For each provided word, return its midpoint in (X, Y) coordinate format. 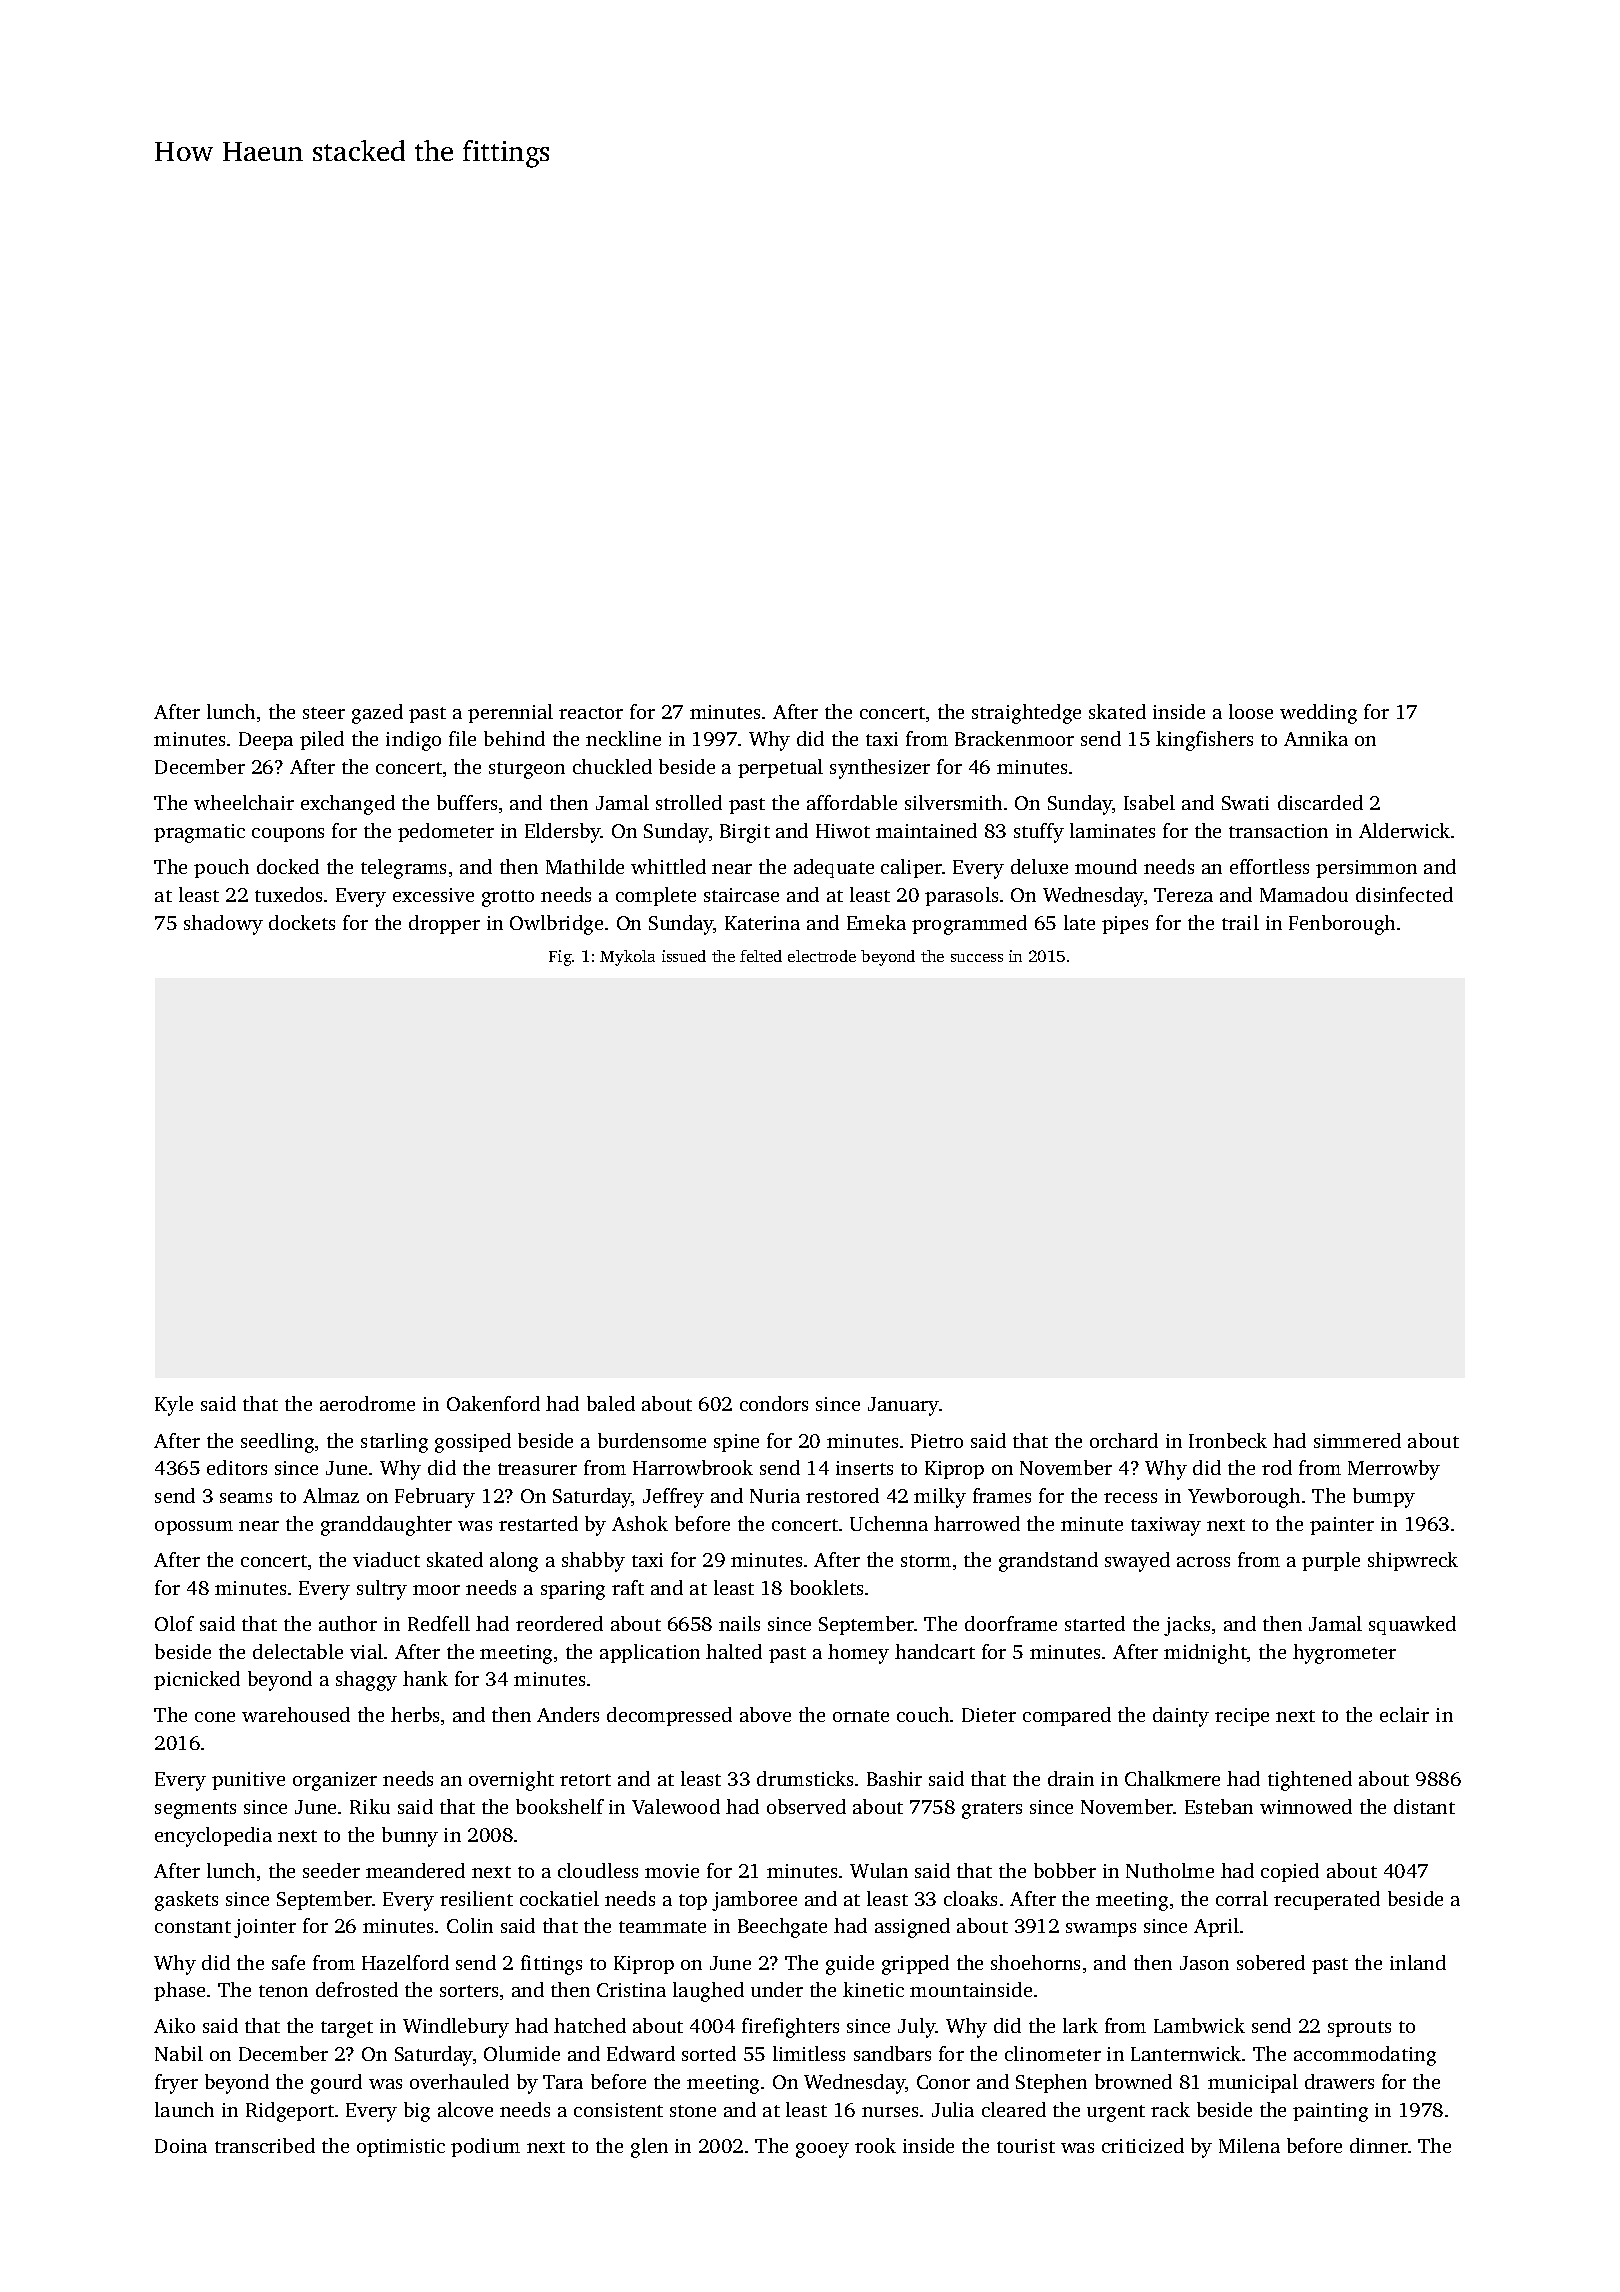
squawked (1412, 1625)
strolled (689, 802)
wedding (1318, 714)
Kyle (174, 1406)
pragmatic (199, 833)
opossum (194, 1528)
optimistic (401, 2148)
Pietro (937, 1441)
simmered (1357, 1440)
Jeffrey (673, 1498)
